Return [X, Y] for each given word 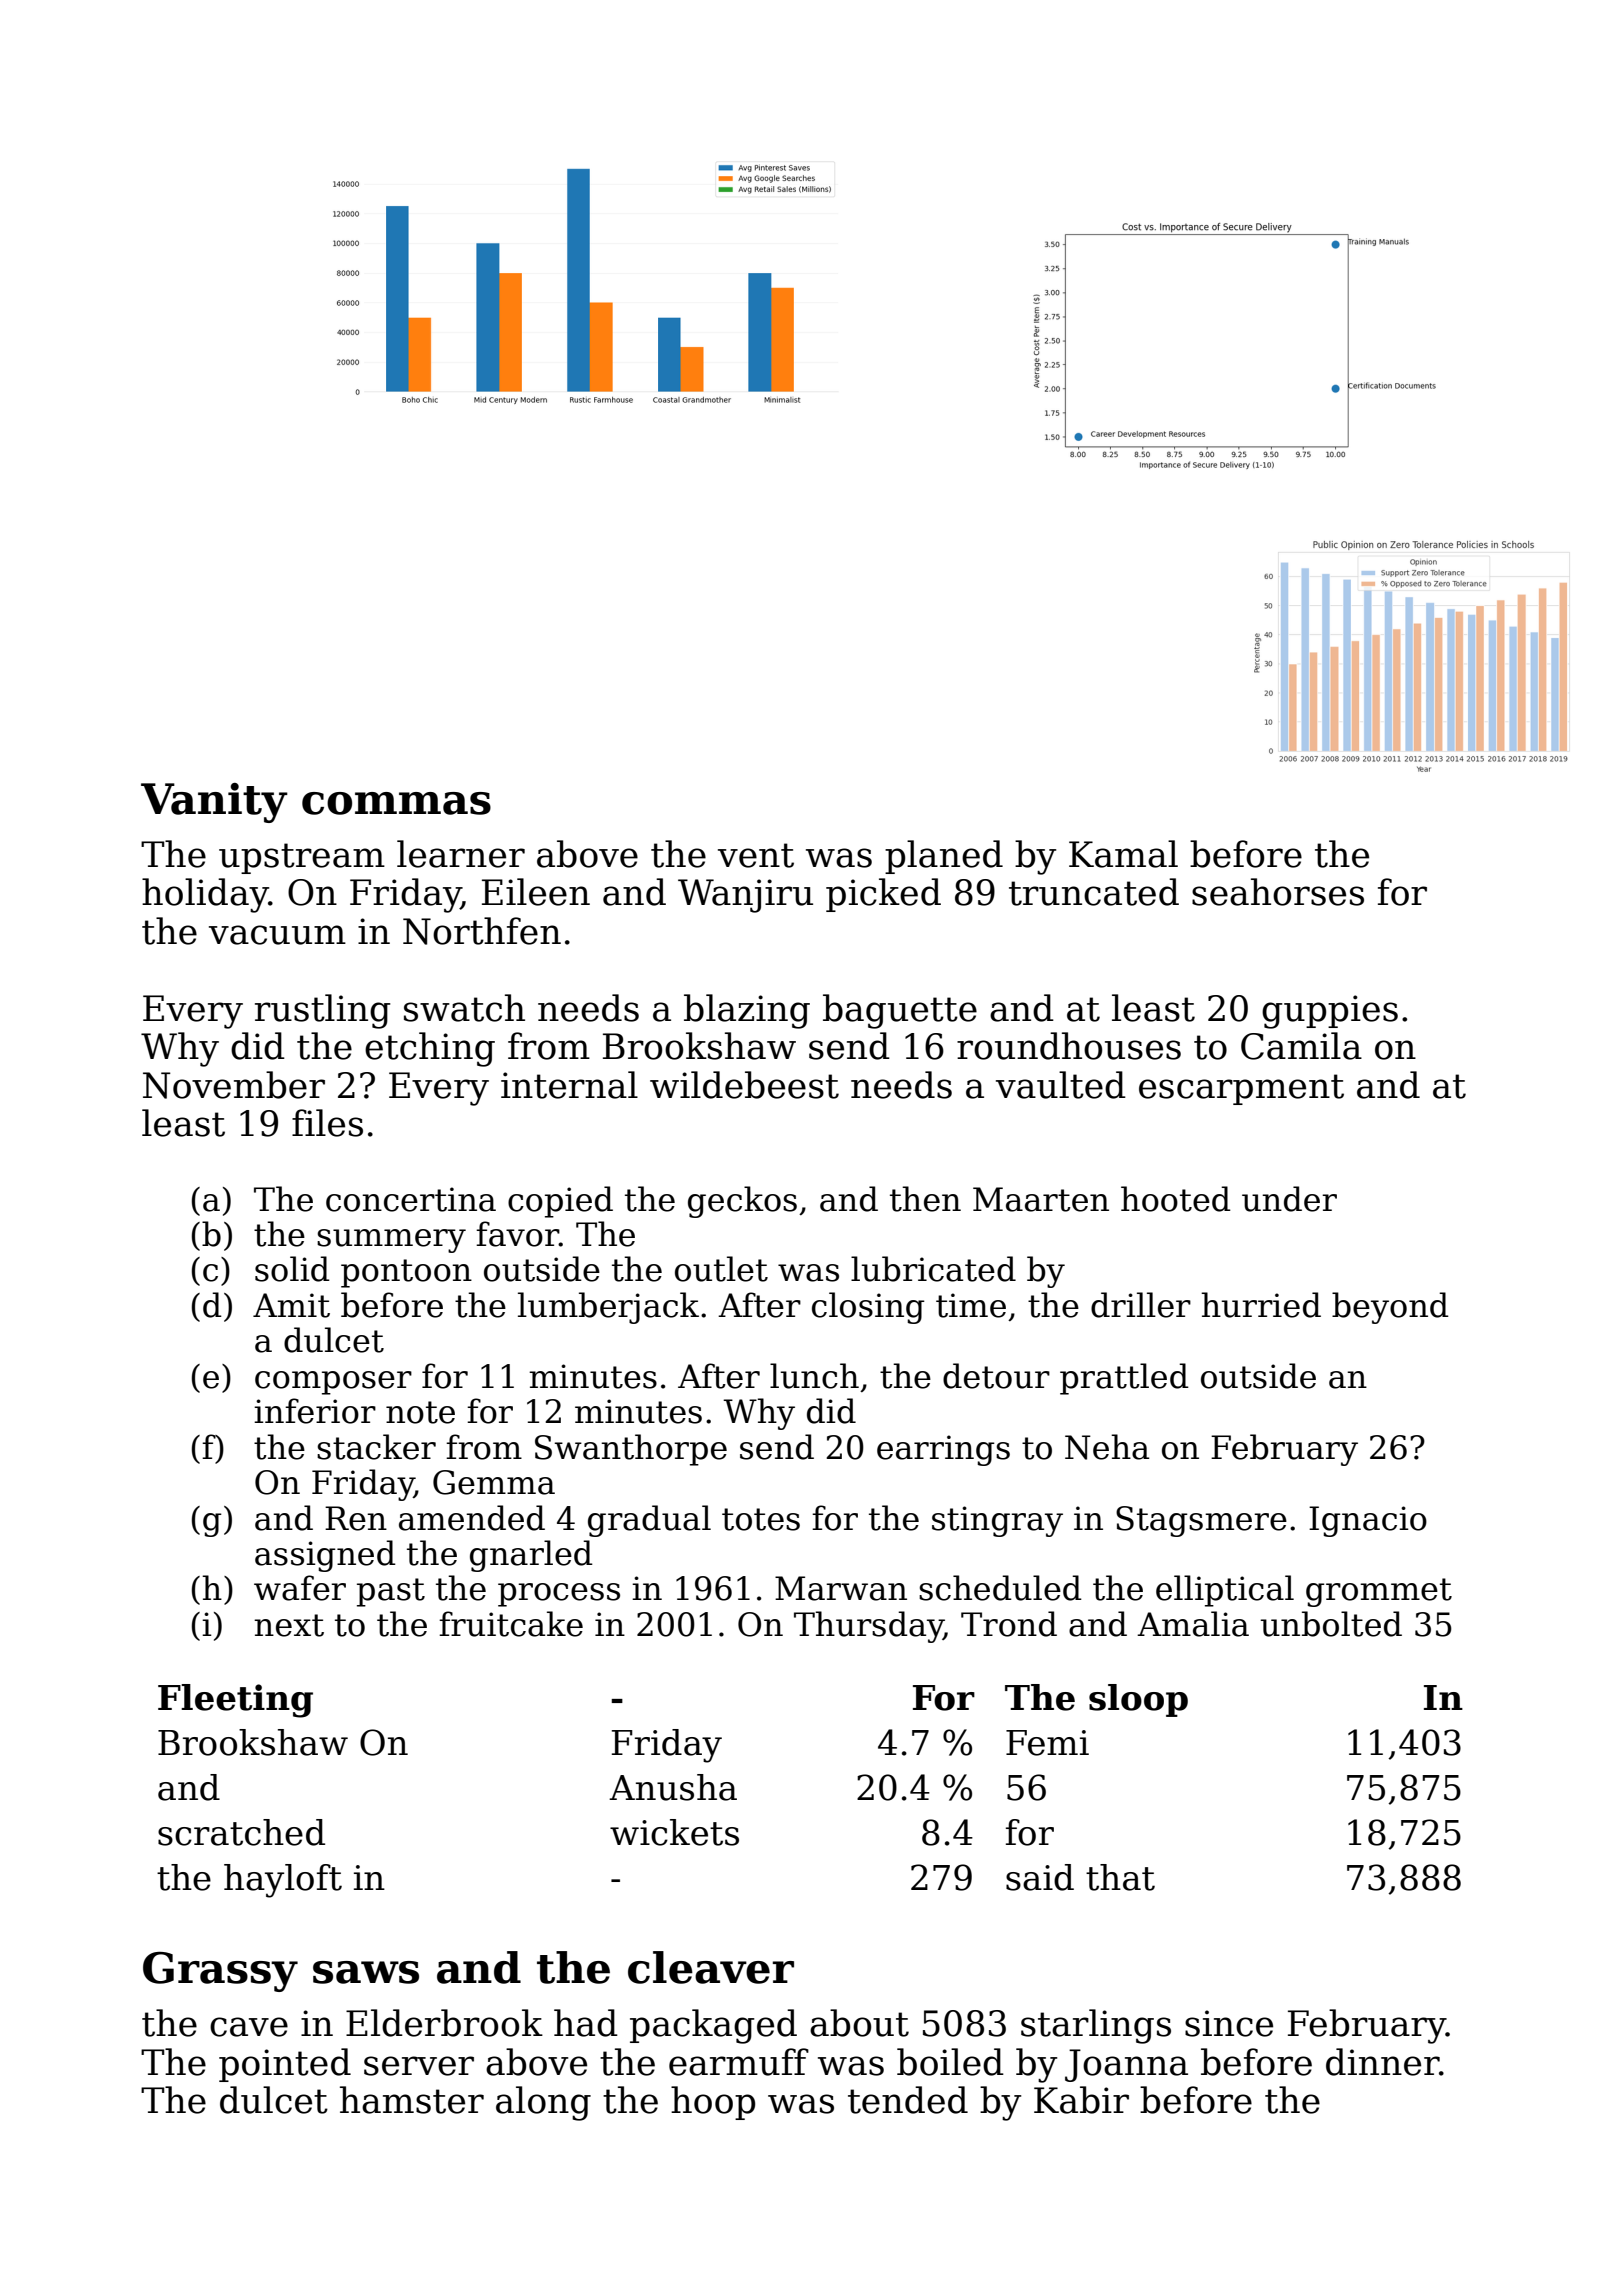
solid [292, 1269]
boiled [950, 2062]
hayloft [283, 1881]
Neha [1107, 1447]
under [1289, 1199]
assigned [325, 1556]
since [1229, 2023]
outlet [721, 1269]
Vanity [214, 803]
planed [944, 857]
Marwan [841, 1588]
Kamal [1123, 854]
